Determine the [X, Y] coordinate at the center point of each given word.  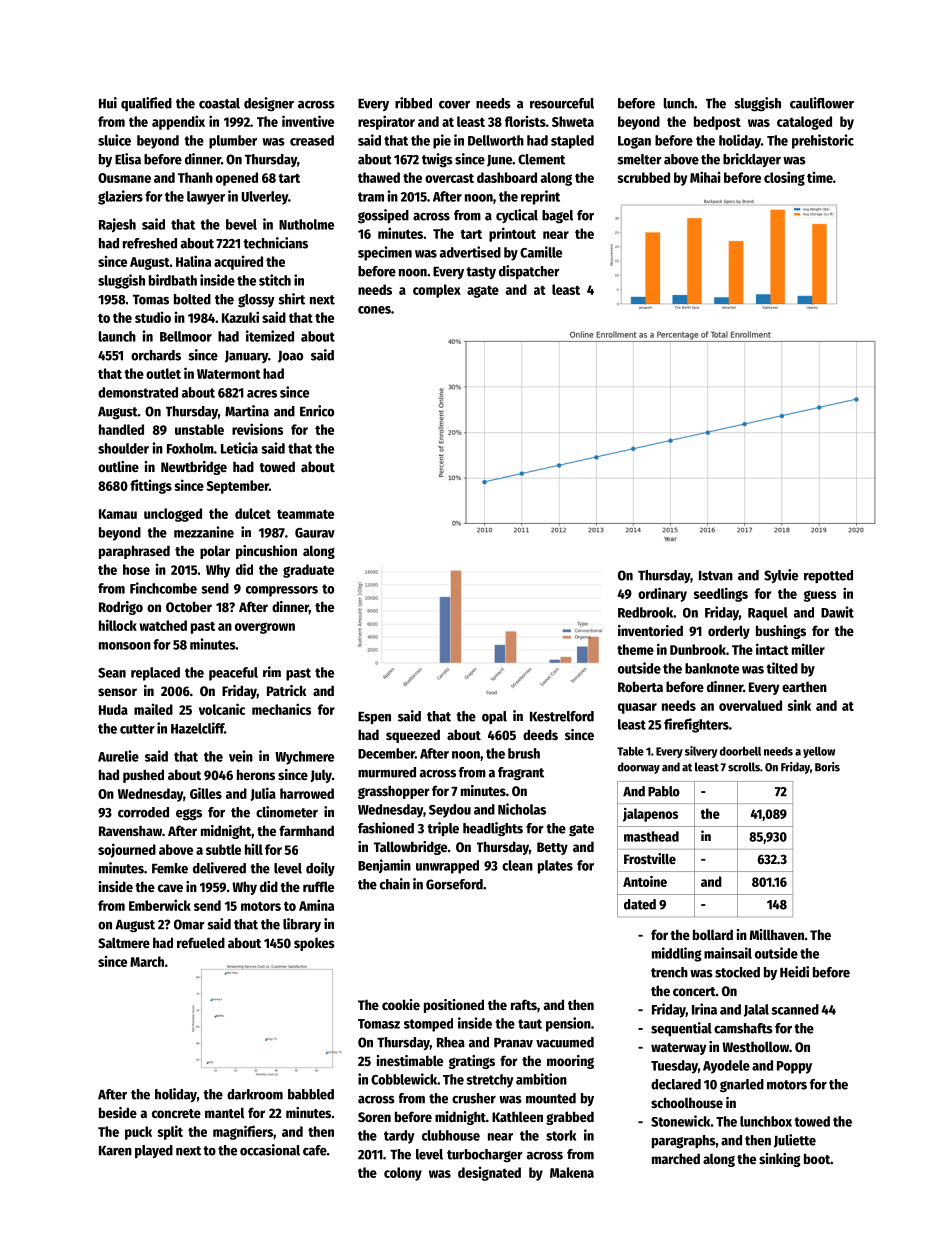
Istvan [716, 576]
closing [784, 178]
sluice [114, 140]
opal [494, 717]
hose [136, 569]
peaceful [233, 674]
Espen [374, 718]
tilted [782, 668]
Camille [541, 252]
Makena [572, 1172]
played [154, 1151]
